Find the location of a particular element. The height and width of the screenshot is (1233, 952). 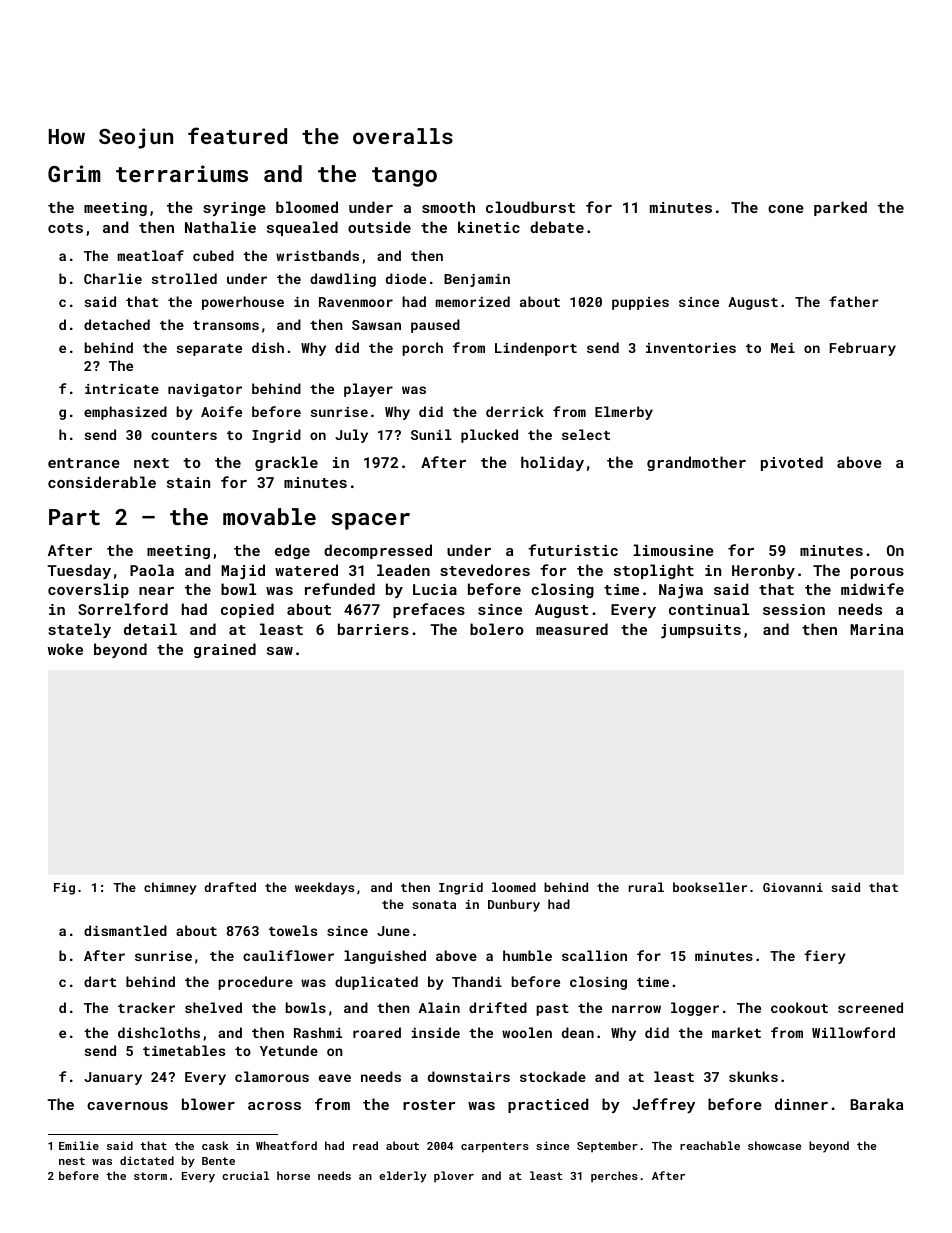

leaden is located at coordinates (403, 570).
